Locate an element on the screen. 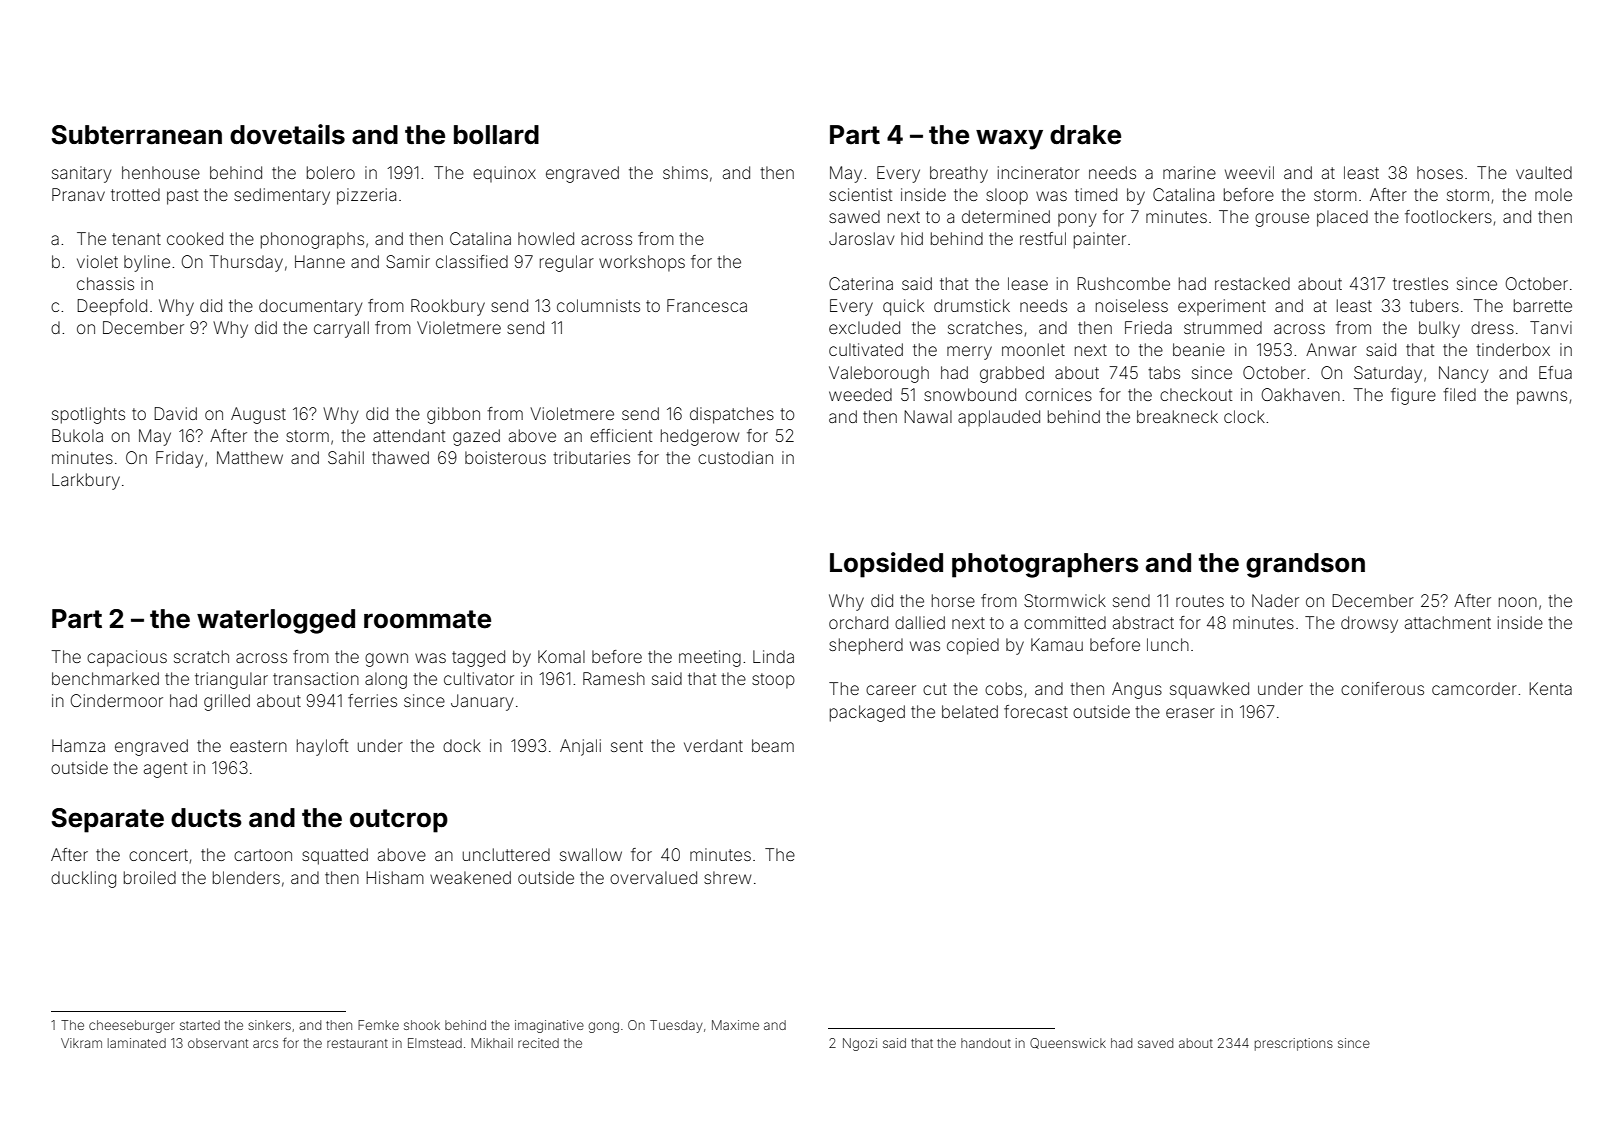 The image size is (1624, 1148). tributaries is located at coordinates (591, 457).
